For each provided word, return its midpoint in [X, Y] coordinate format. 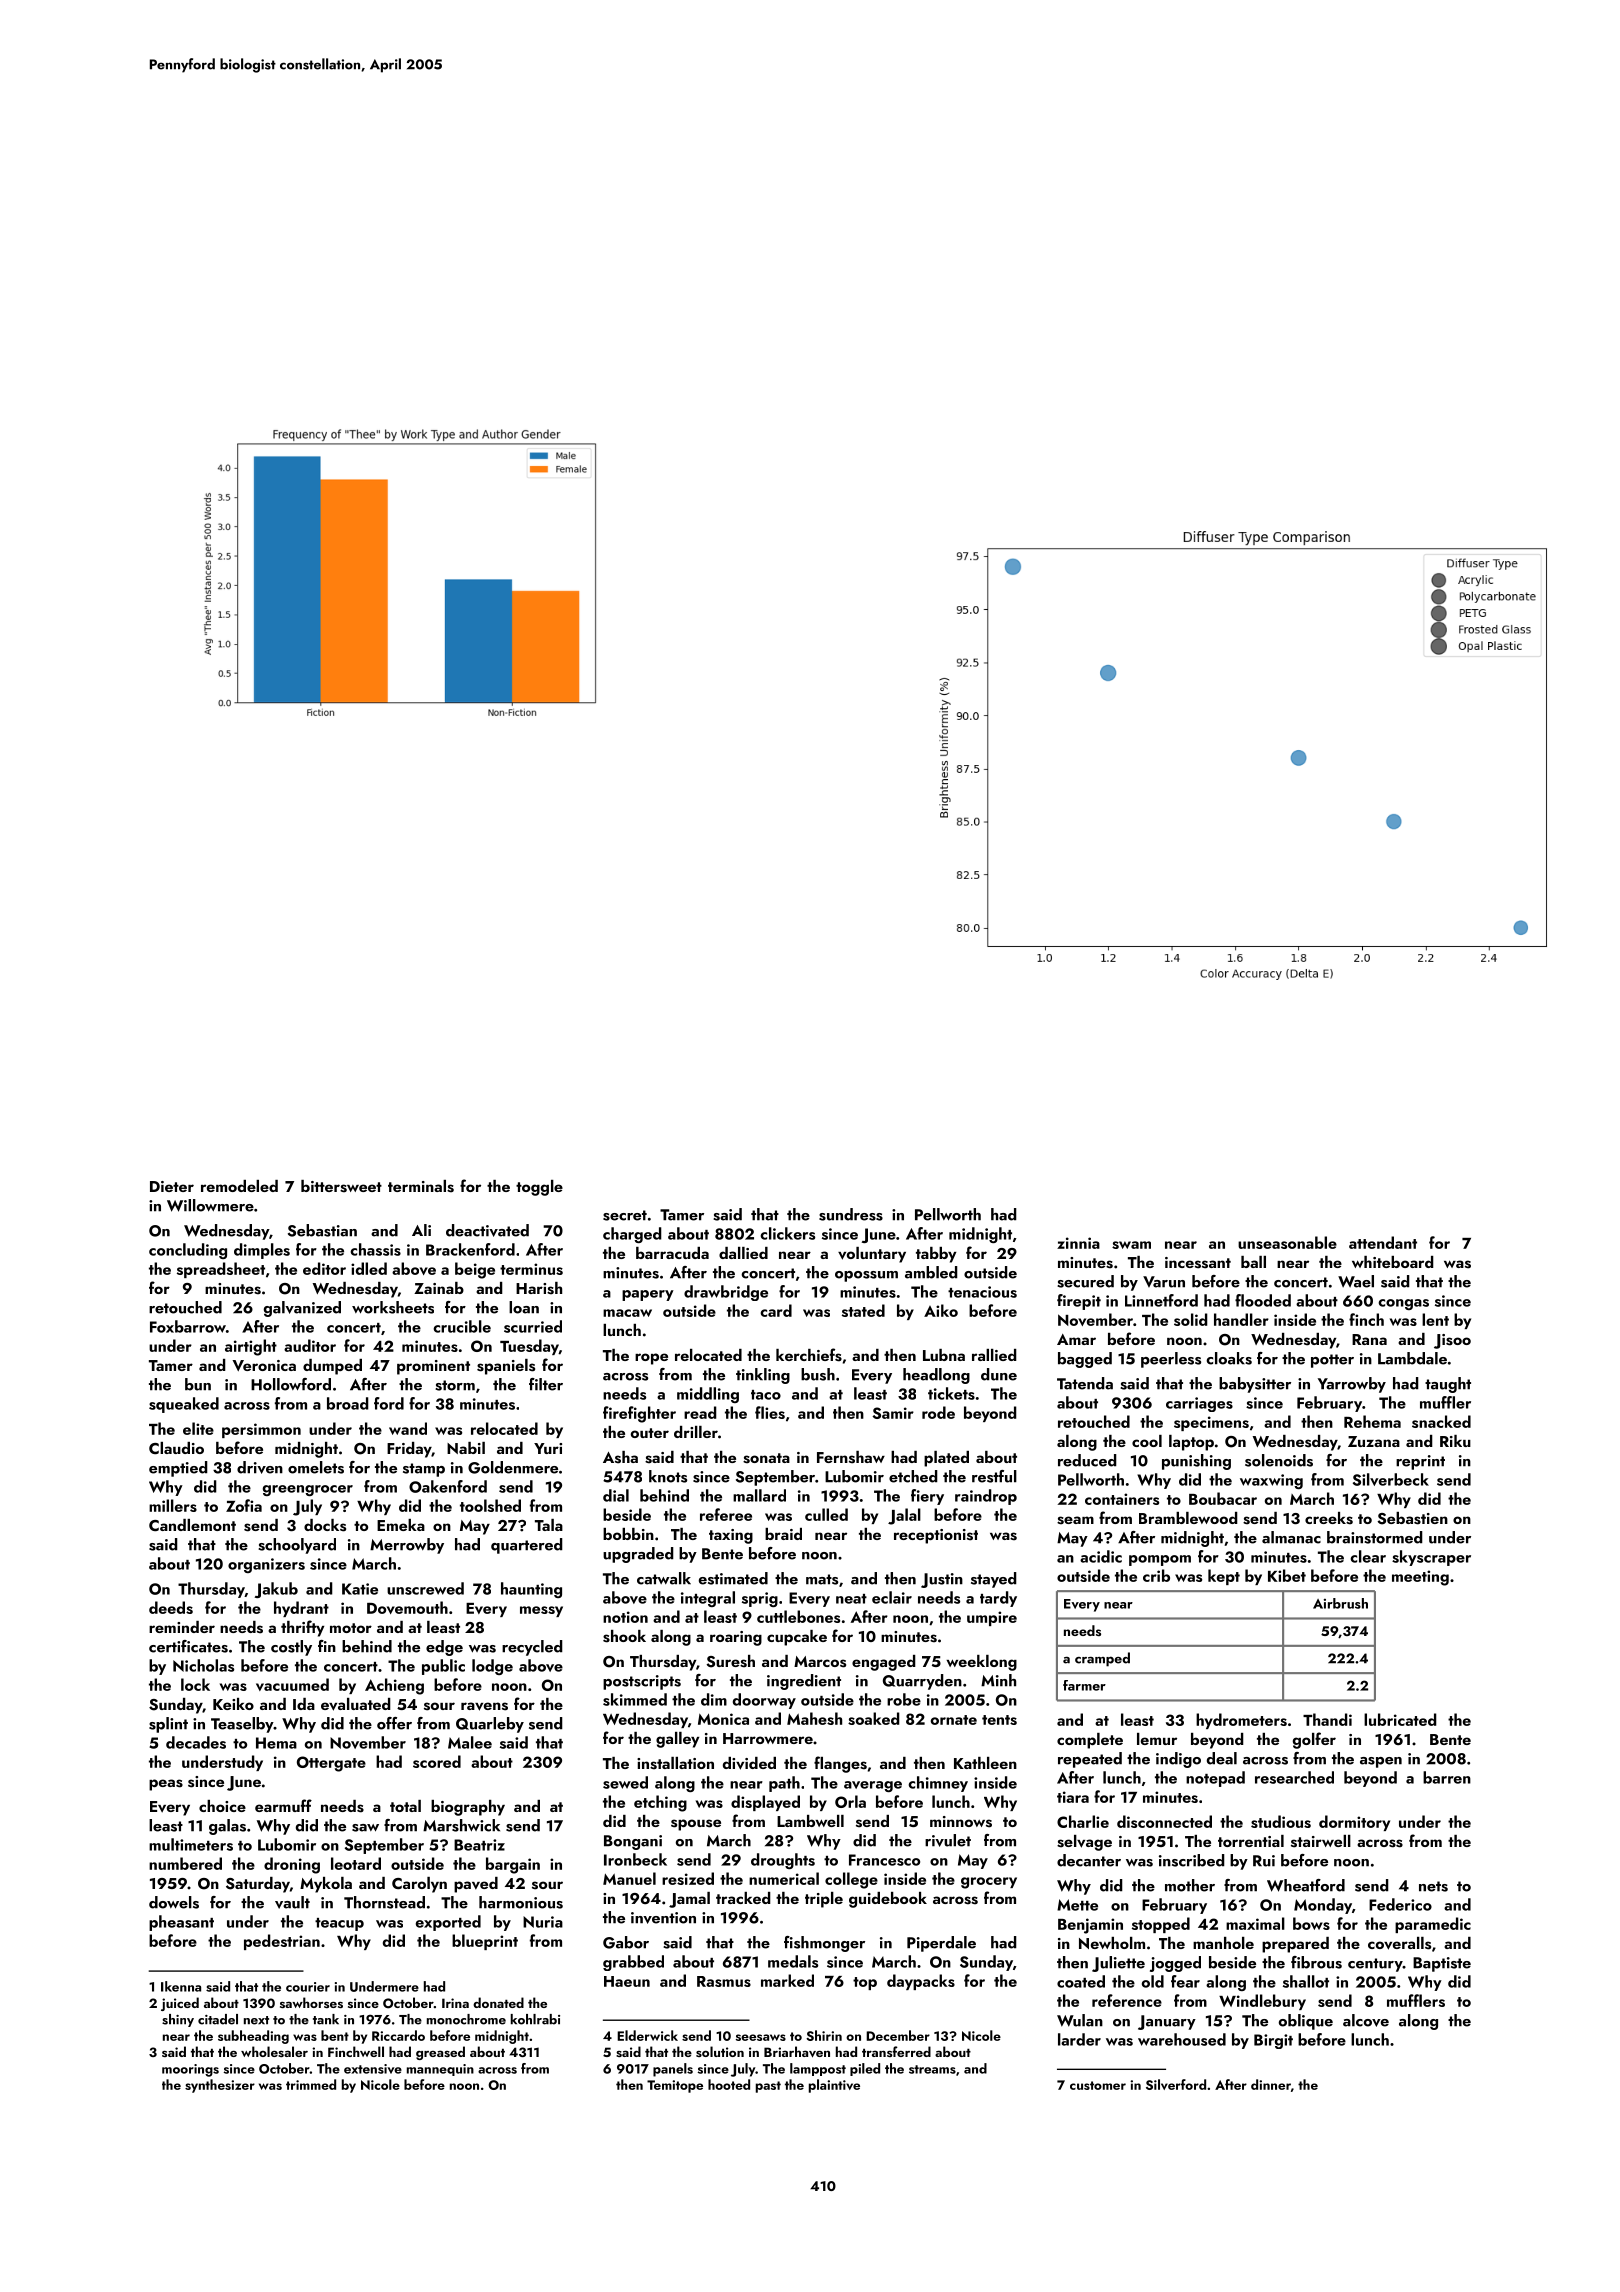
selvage [1084, 1843]
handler [1241, 1319]
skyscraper [1431, 1558]
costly [291, 1648]
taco [766, 1395]
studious [1281, 1821]
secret [625, 1215]
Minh [998, 1680]
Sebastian [322, 1230]
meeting [1420, 1578]
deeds [171, 1607]
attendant [1383, 1242]
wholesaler [274, 2051]
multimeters [191, 1844]
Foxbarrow [188, 1326]
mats [822, 1579]
